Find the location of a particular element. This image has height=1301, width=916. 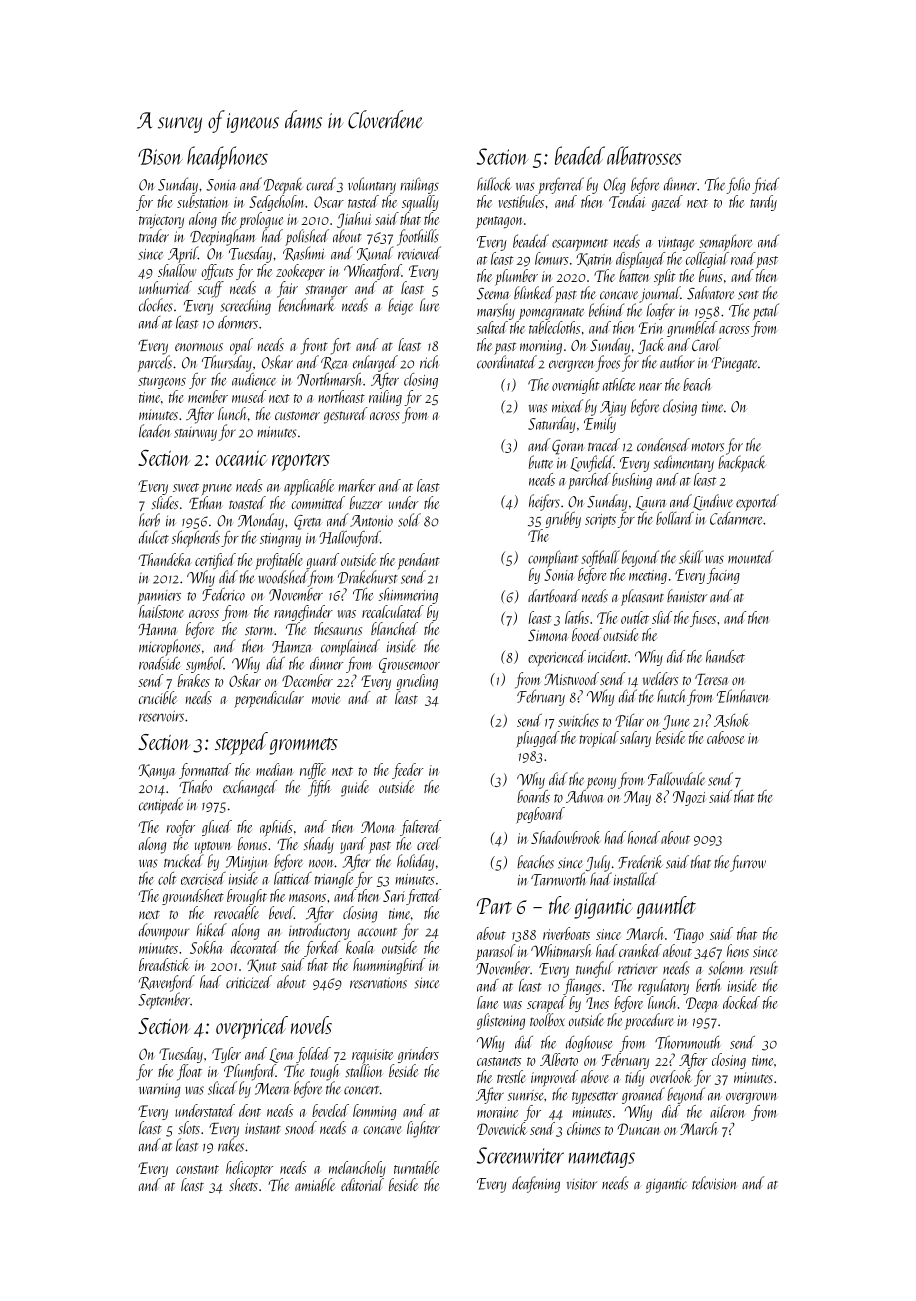

beige is located at coordinates (400, 306).
